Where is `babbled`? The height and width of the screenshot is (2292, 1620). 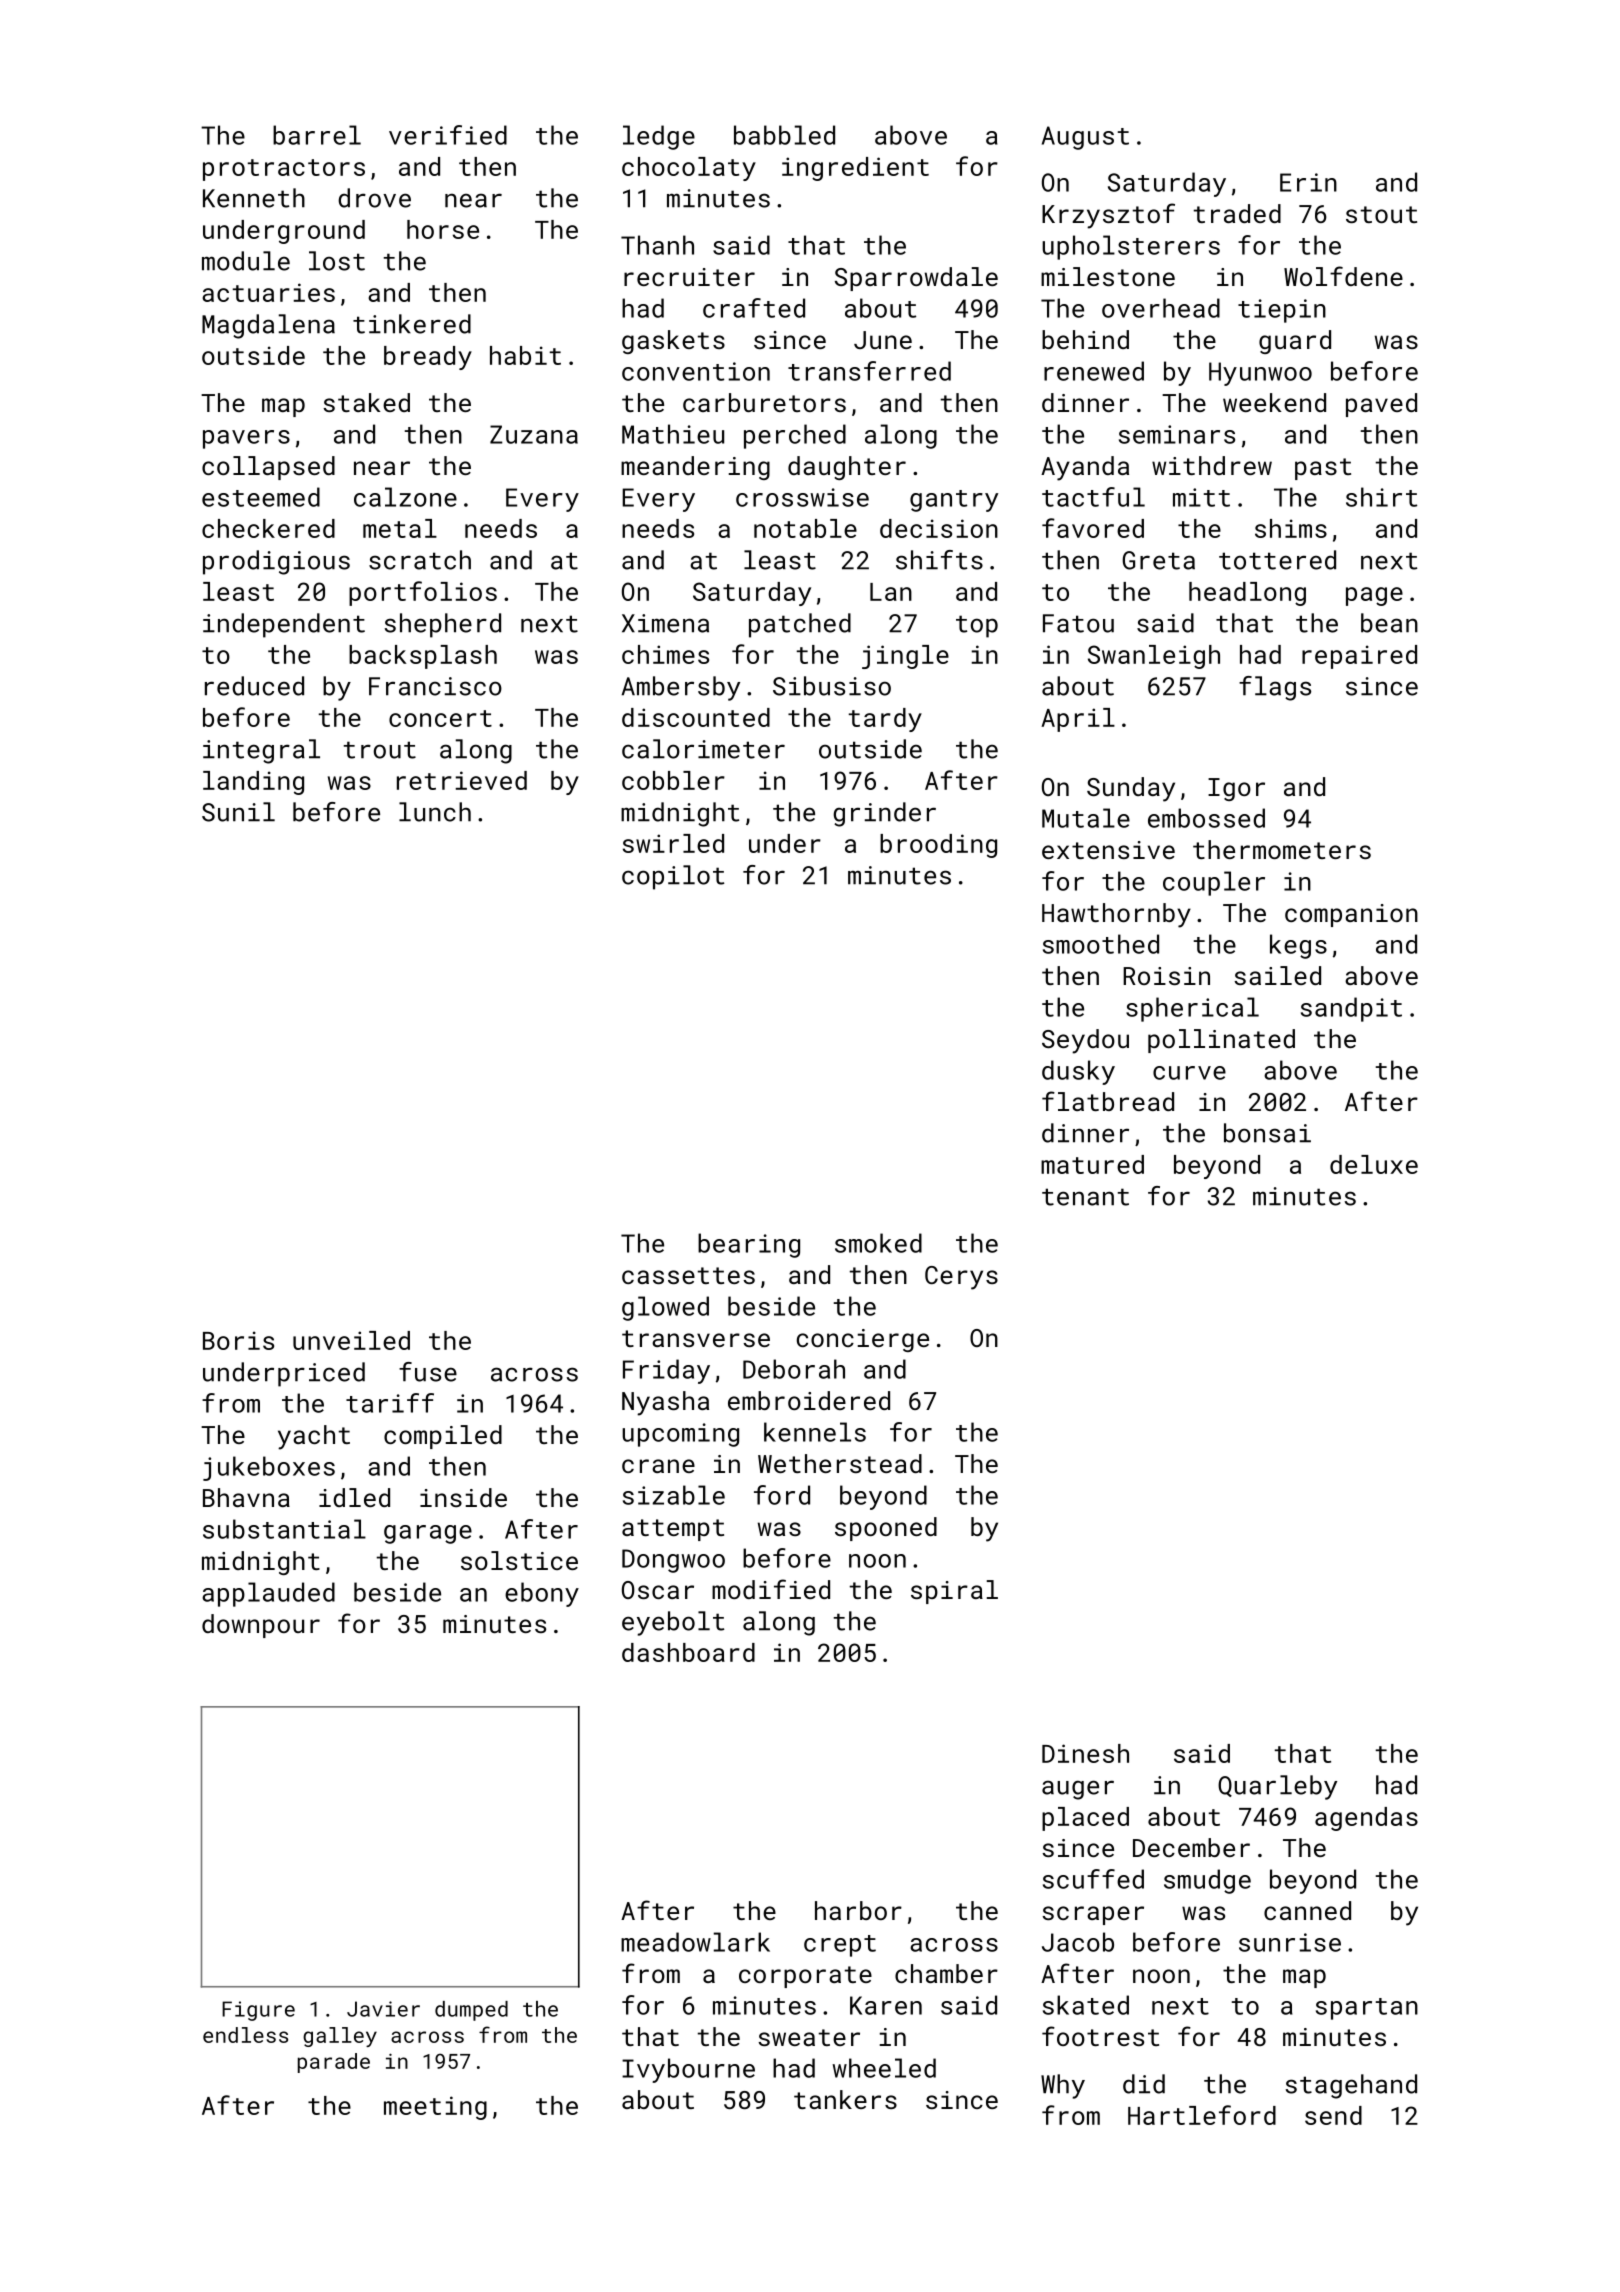
babbled is located at coordinates (784, 135).
